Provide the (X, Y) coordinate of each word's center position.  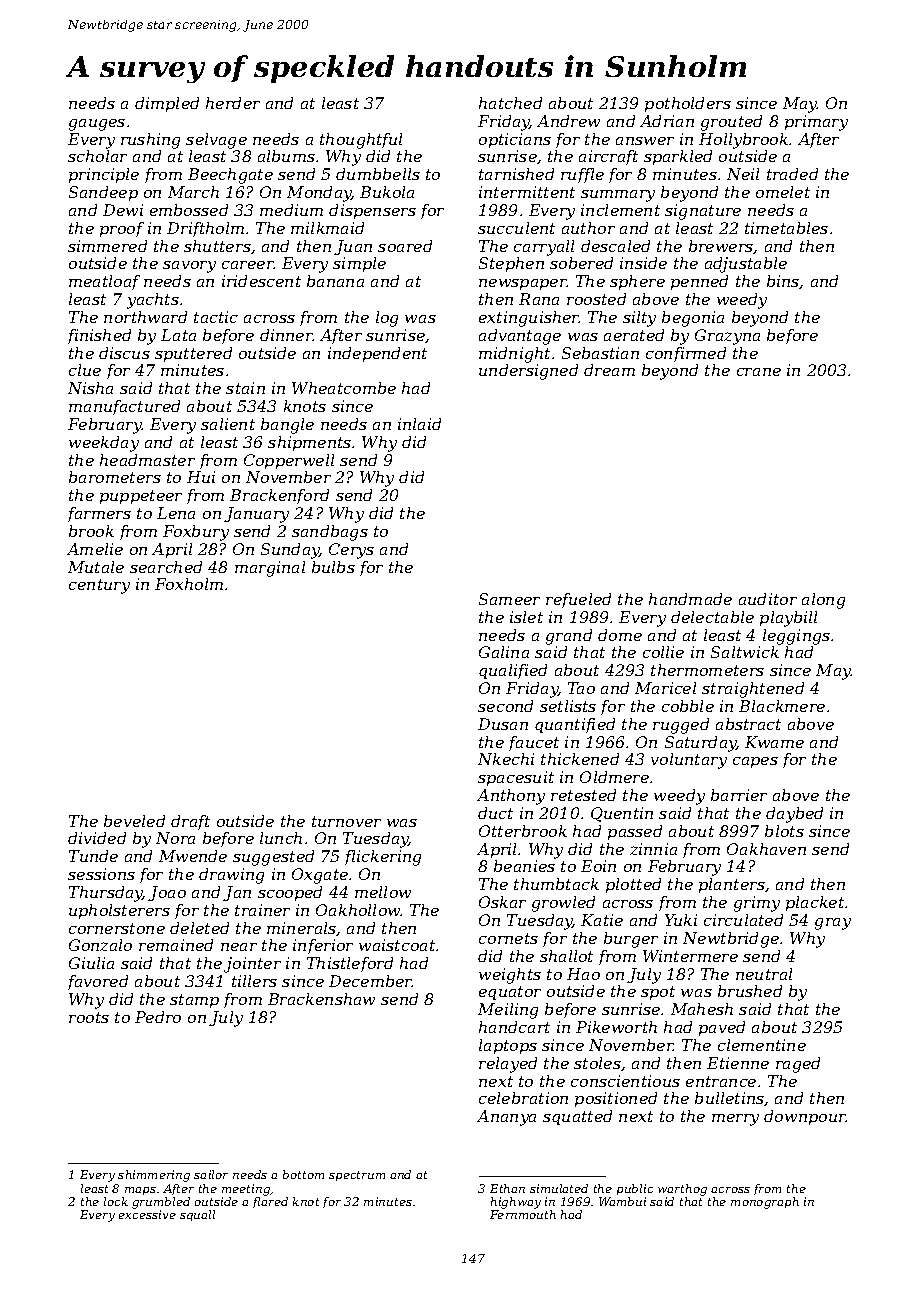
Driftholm (205, 229)
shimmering (154, 1176)
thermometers (707, 670)
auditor (768, 599)
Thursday (106, 894)
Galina (504, 652)
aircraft (608, 157)
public (635, 1189)
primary (816, 123)
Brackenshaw (321, 999)
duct (495, 813)
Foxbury (196, 533)
